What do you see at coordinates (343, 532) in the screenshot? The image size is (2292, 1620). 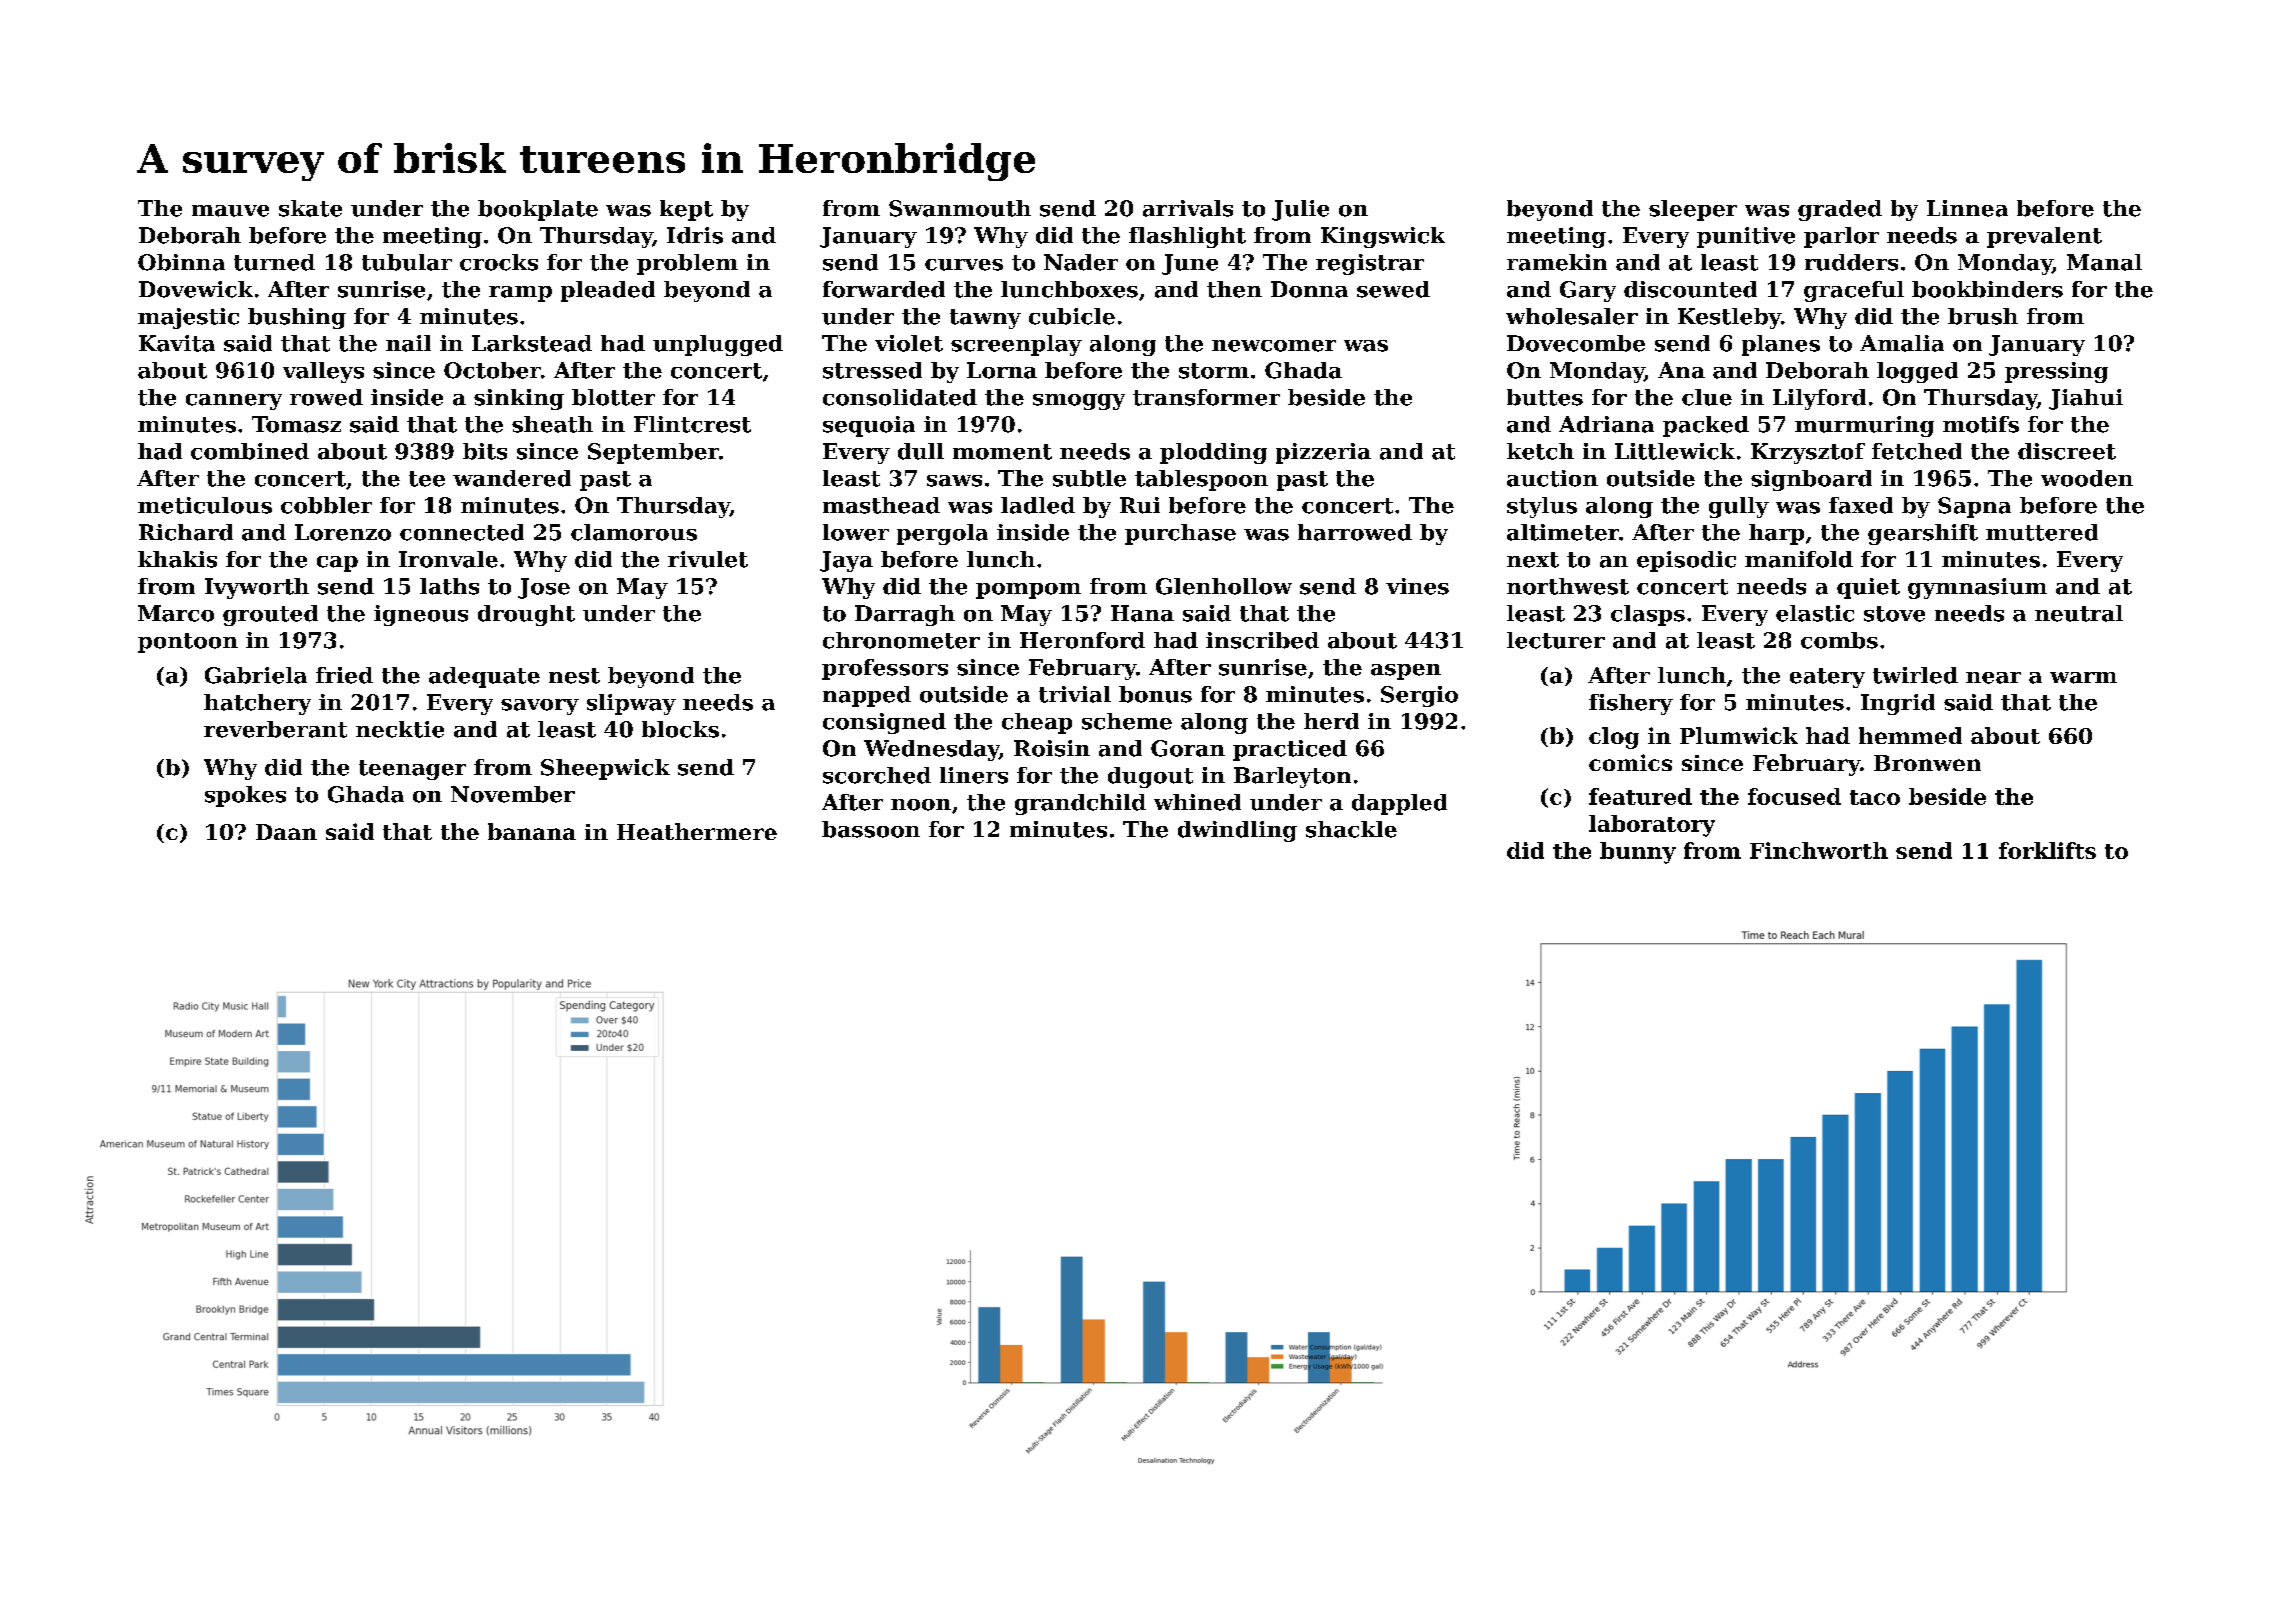 I see `Lorenzo` at bounding box center [343, 532].
